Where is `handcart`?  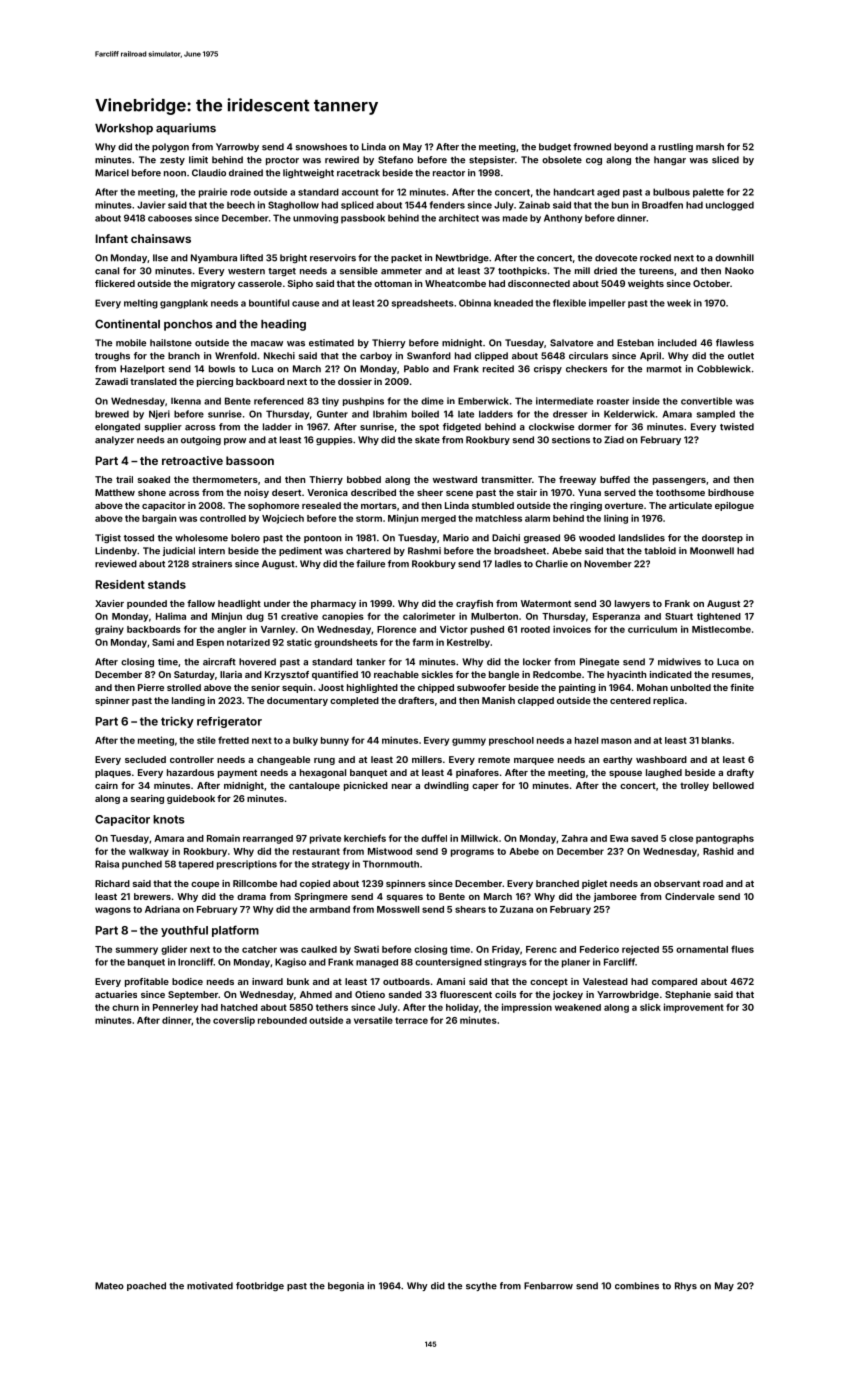 handcart is located at coordinates (574, 192).
